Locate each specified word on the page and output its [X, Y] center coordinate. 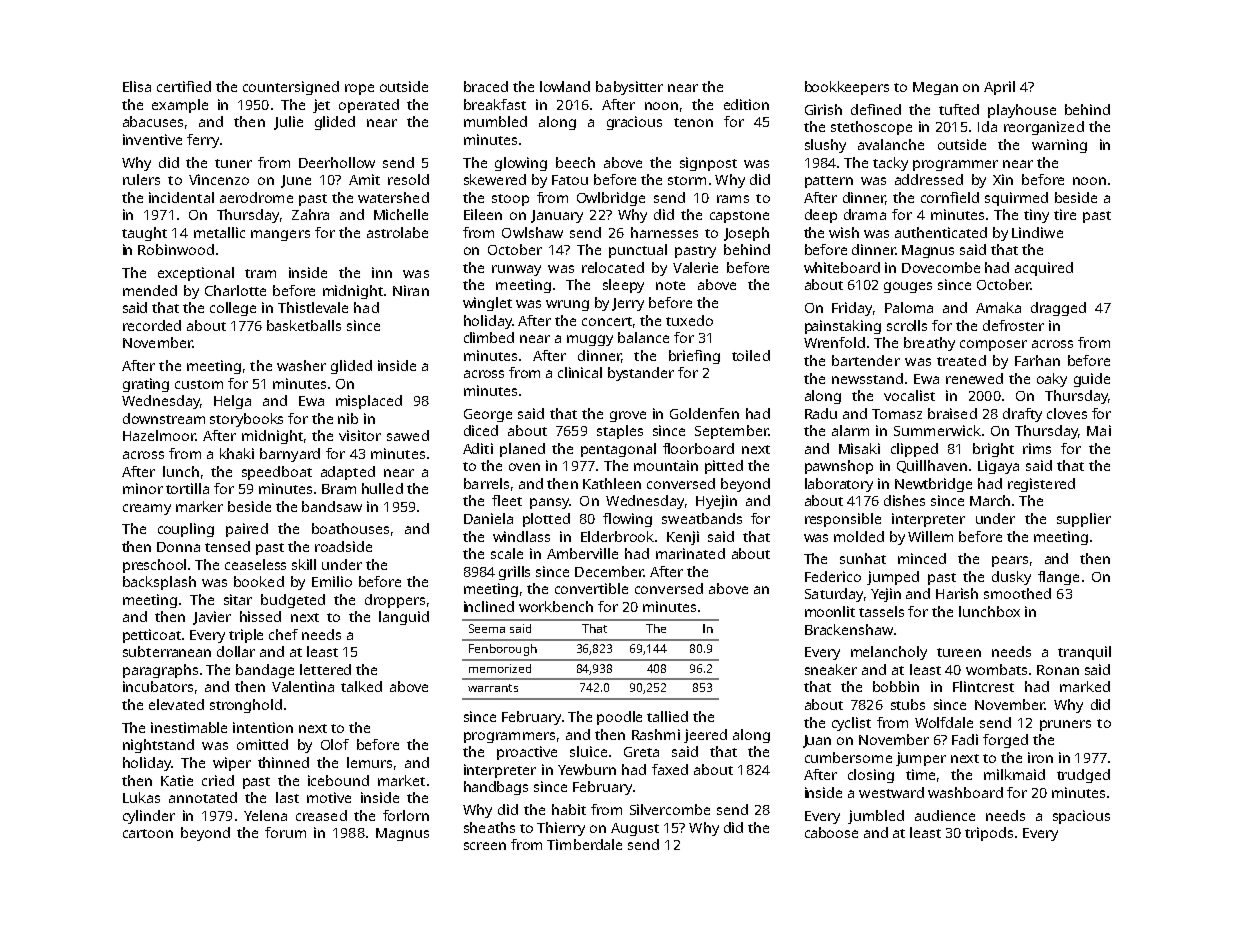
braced [486, 86]
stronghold [246, 706]
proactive [527, 753]
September [731, 432]
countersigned [291, 88]
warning [1059, 146]
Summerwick [937, 430]
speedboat [277, 473]
